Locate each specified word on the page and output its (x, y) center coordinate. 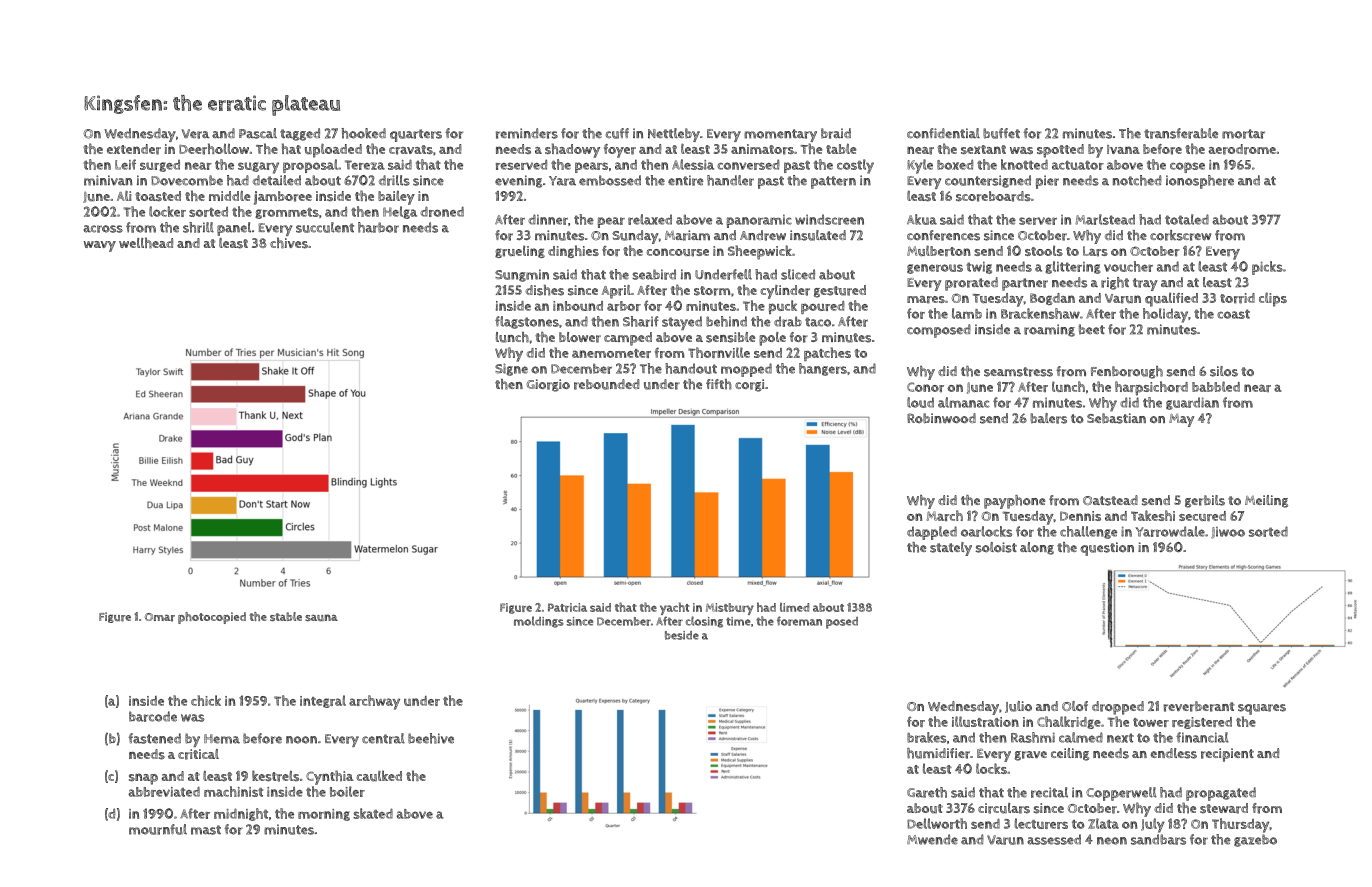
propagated (1221, 794)
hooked (364, 133)
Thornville (719, 352)
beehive (431, 738)
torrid (1237, 298)
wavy (100, 246)
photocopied (212, 618)
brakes (926, 737)
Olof (1075, 706)
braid (836, 133)
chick (206, 700)
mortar (1243, 134)
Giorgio (548, 385)
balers (1048, 418)
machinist (233, 791)
